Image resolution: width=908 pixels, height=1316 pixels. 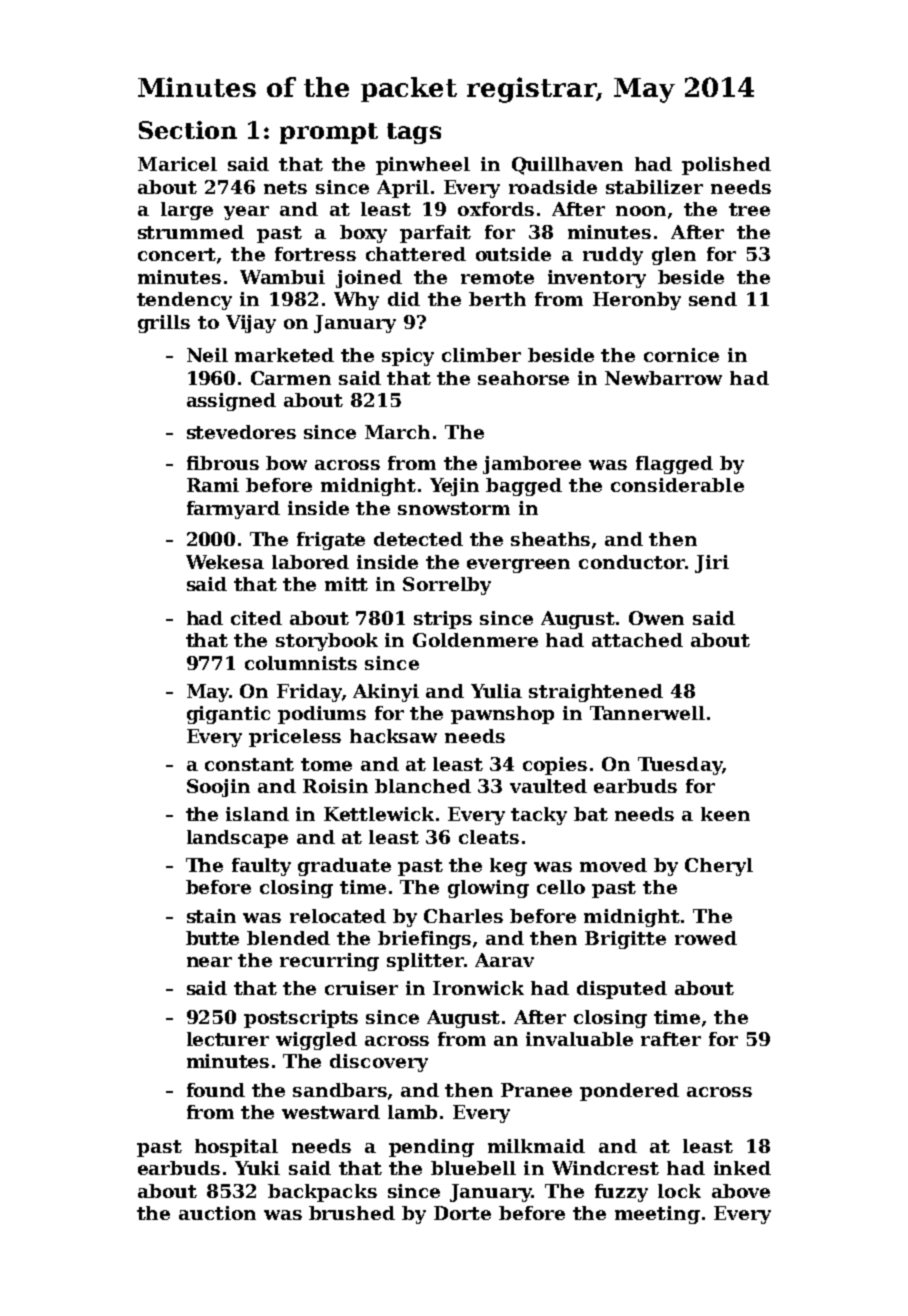 I want to click on gigantic, so click(x=228, y=715).
